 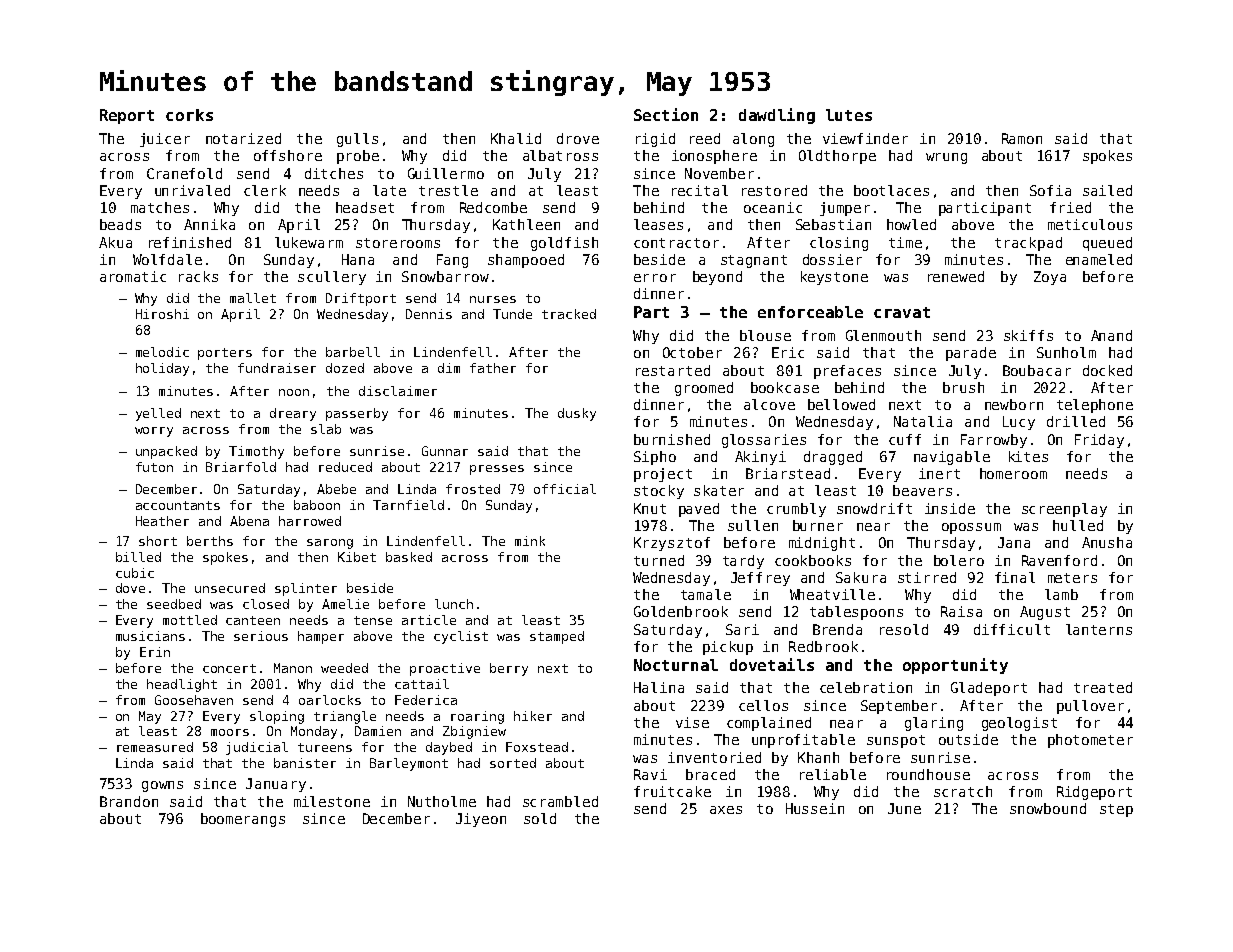 What do you see at coordinates (493, 207) in the screenshot?
I see `Redcombe` at bounding box center [493, 207].
